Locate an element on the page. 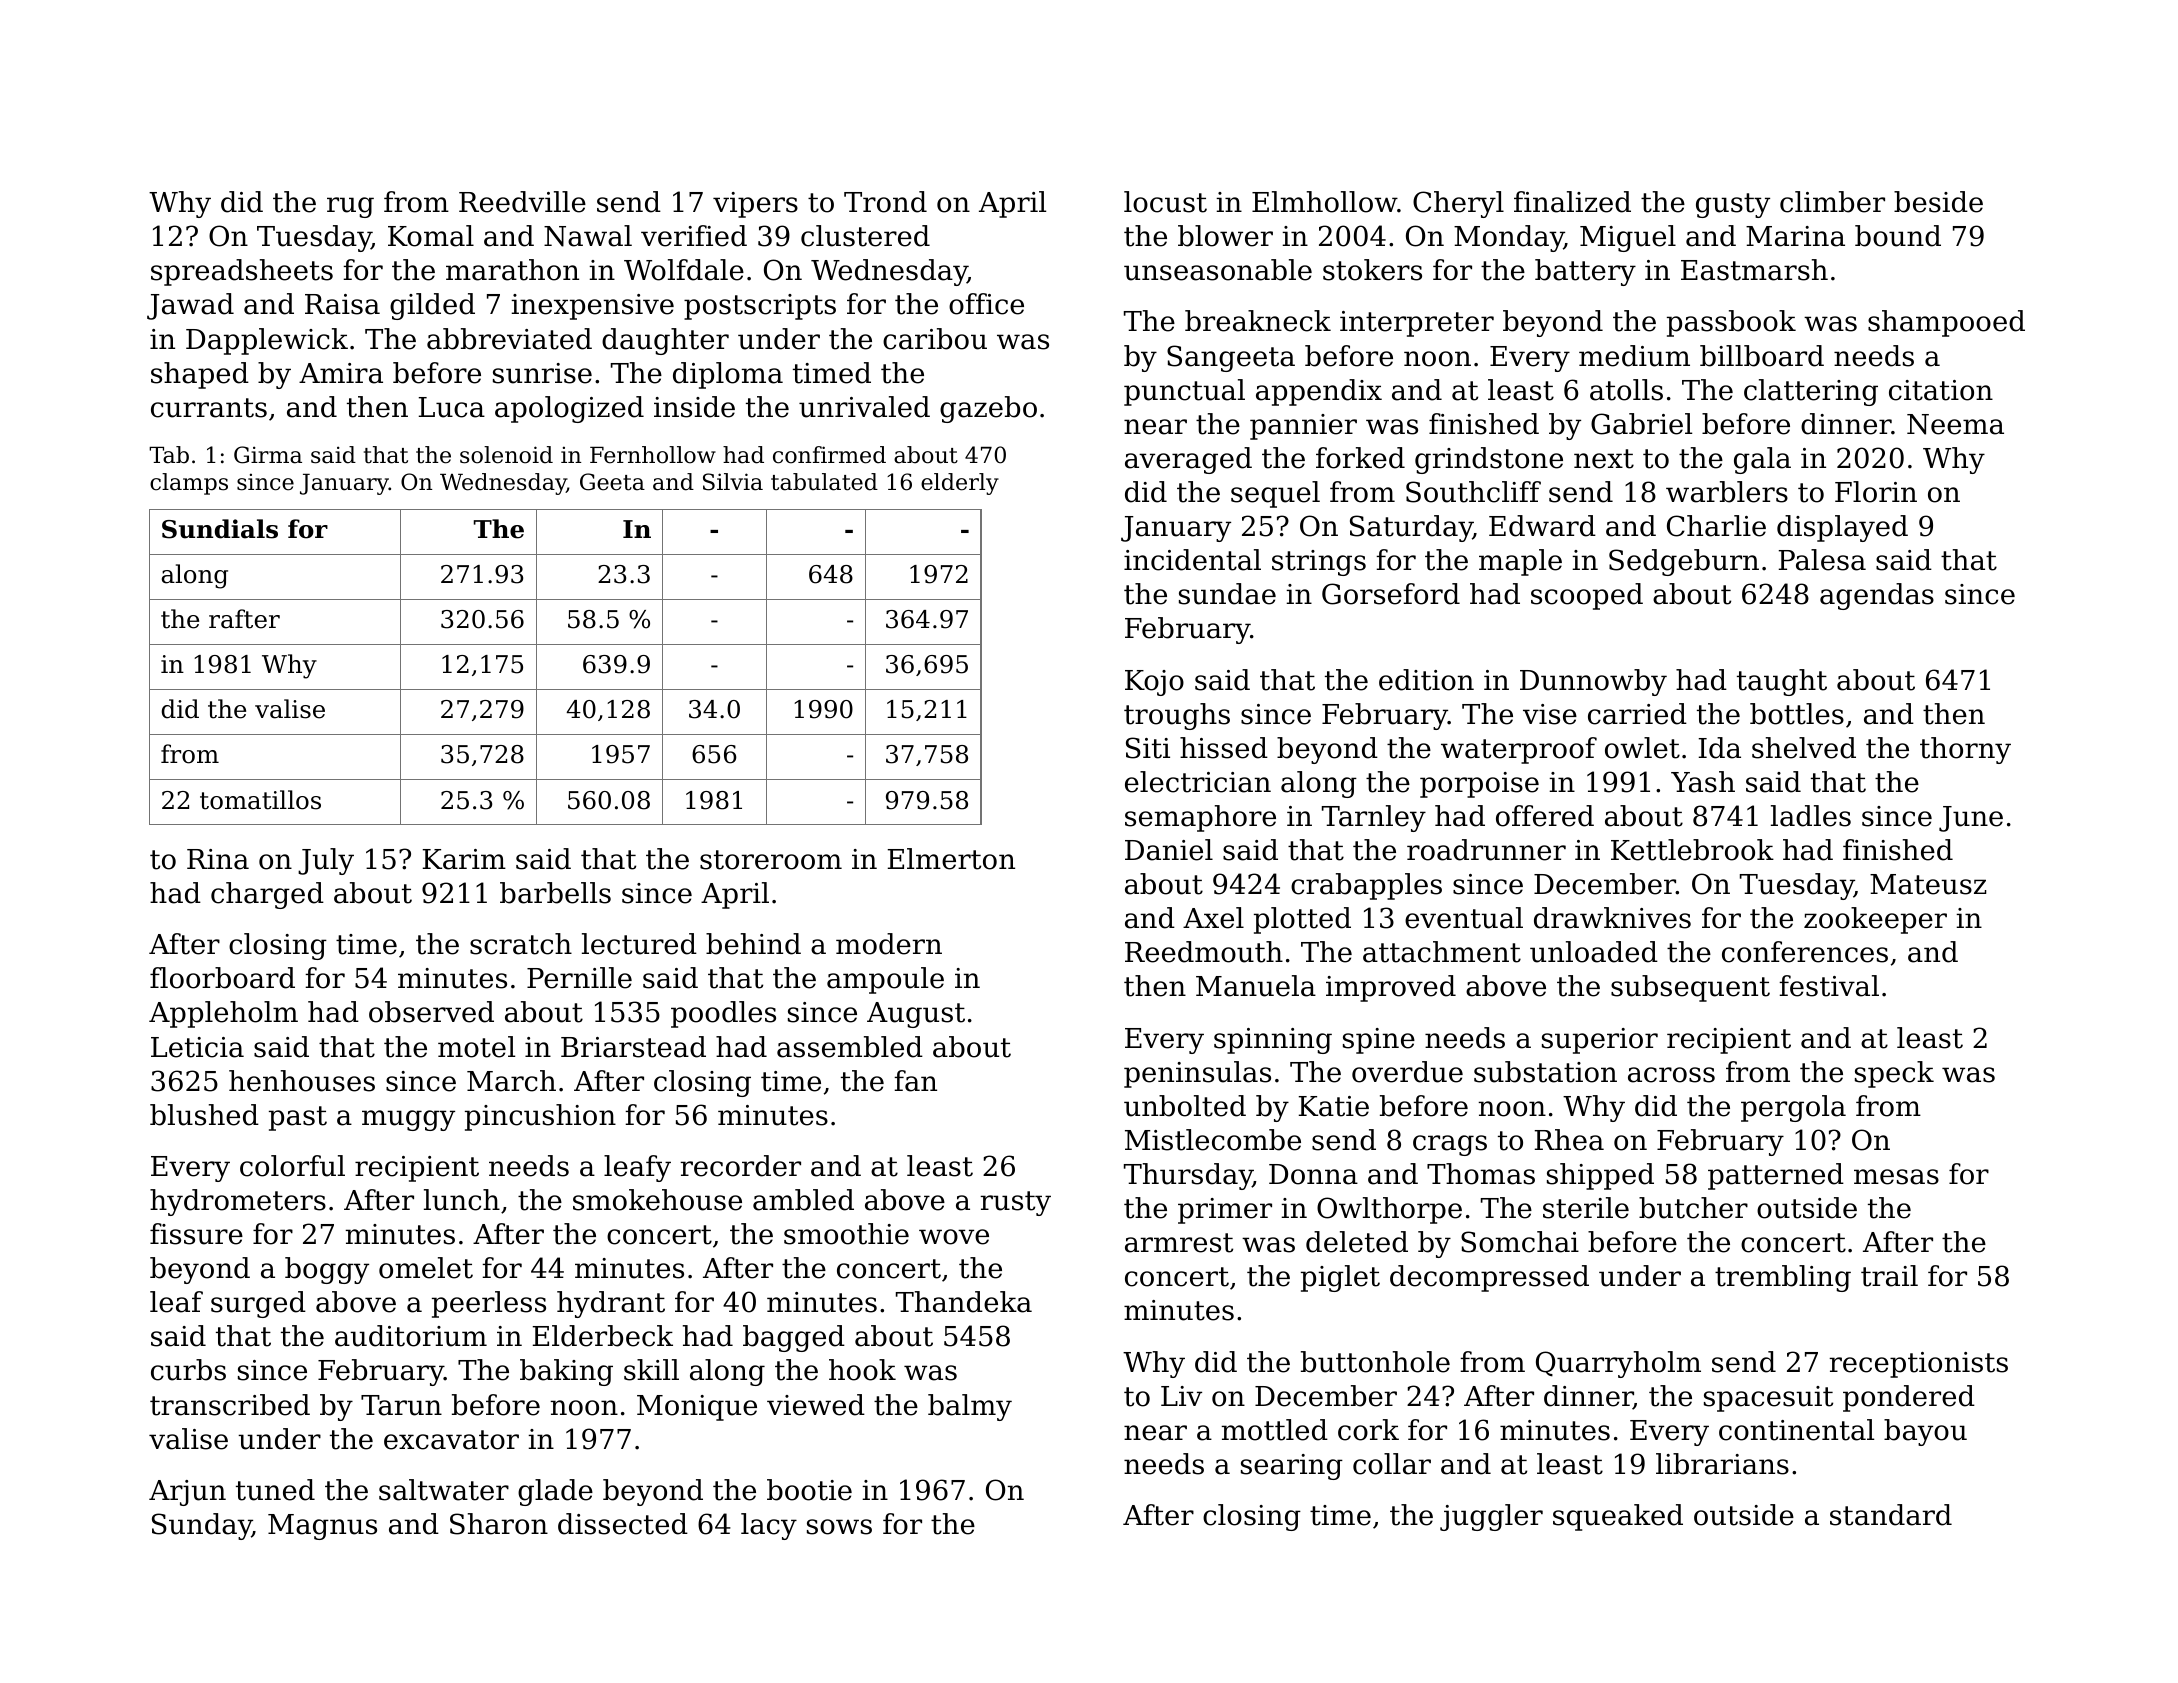 This page has height=1683, width=2178. gusty is located at coordinates (1733, 205).
